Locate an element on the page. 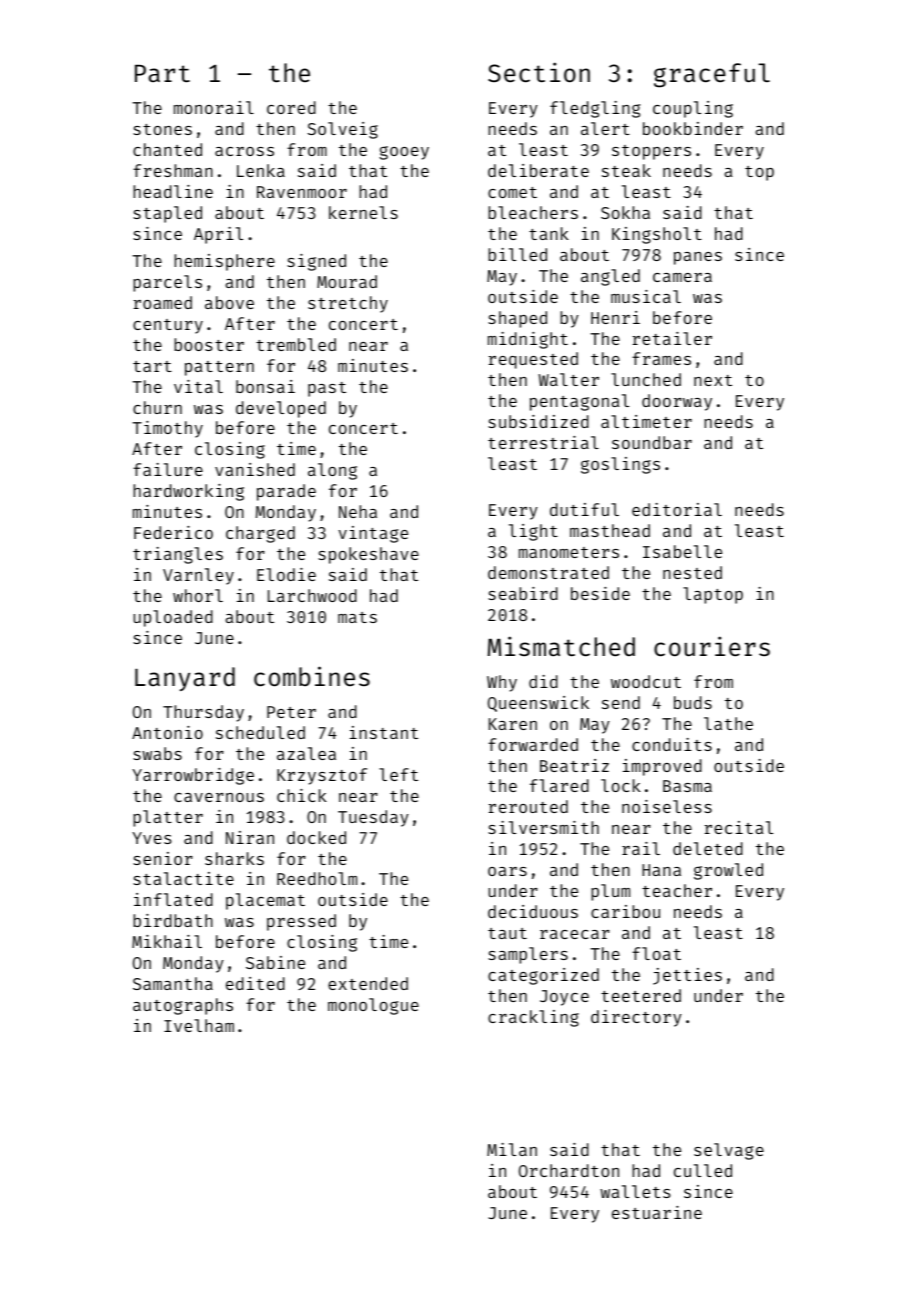 Image resolution: width=924 pixels, height=1314 pixels. cored is located at coordinates (291, 107).
